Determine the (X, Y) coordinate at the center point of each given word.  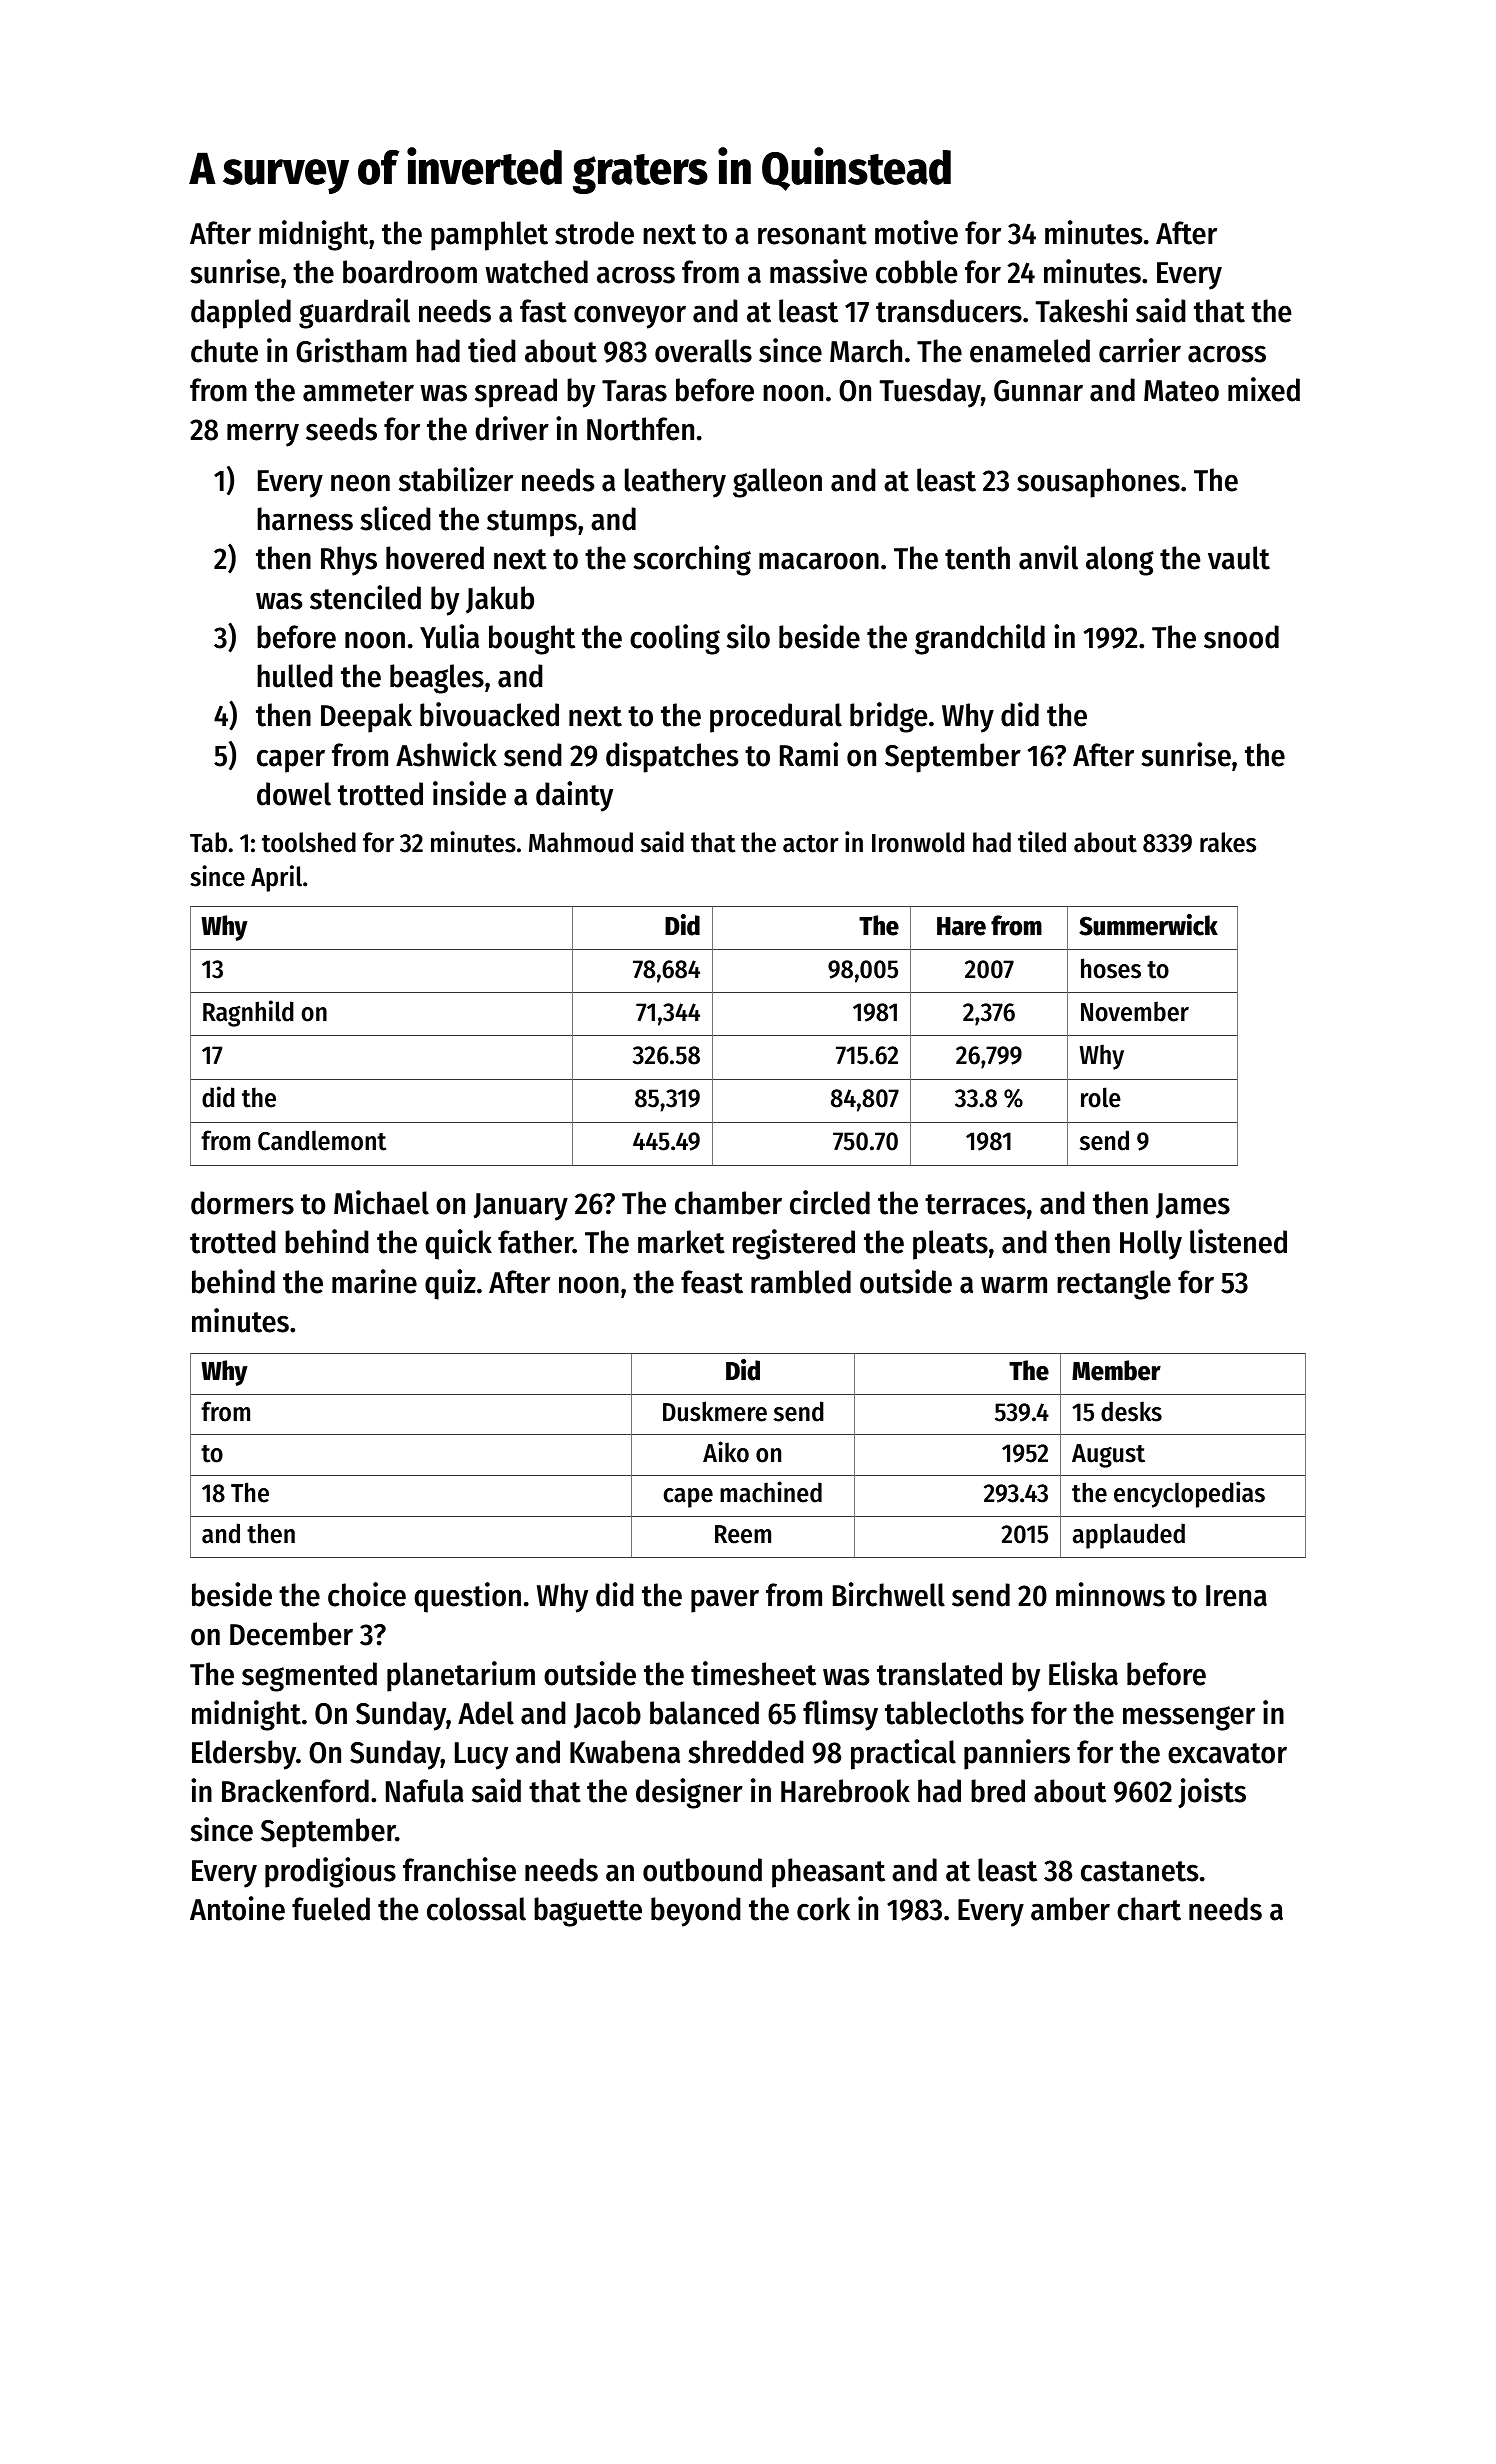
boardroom (410, 272)
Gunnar (1038, 391)
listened (1238, 1241)
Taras (634, 391)
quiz (450, 1284)
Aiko (726, 1452)
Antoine (237, 1908)
